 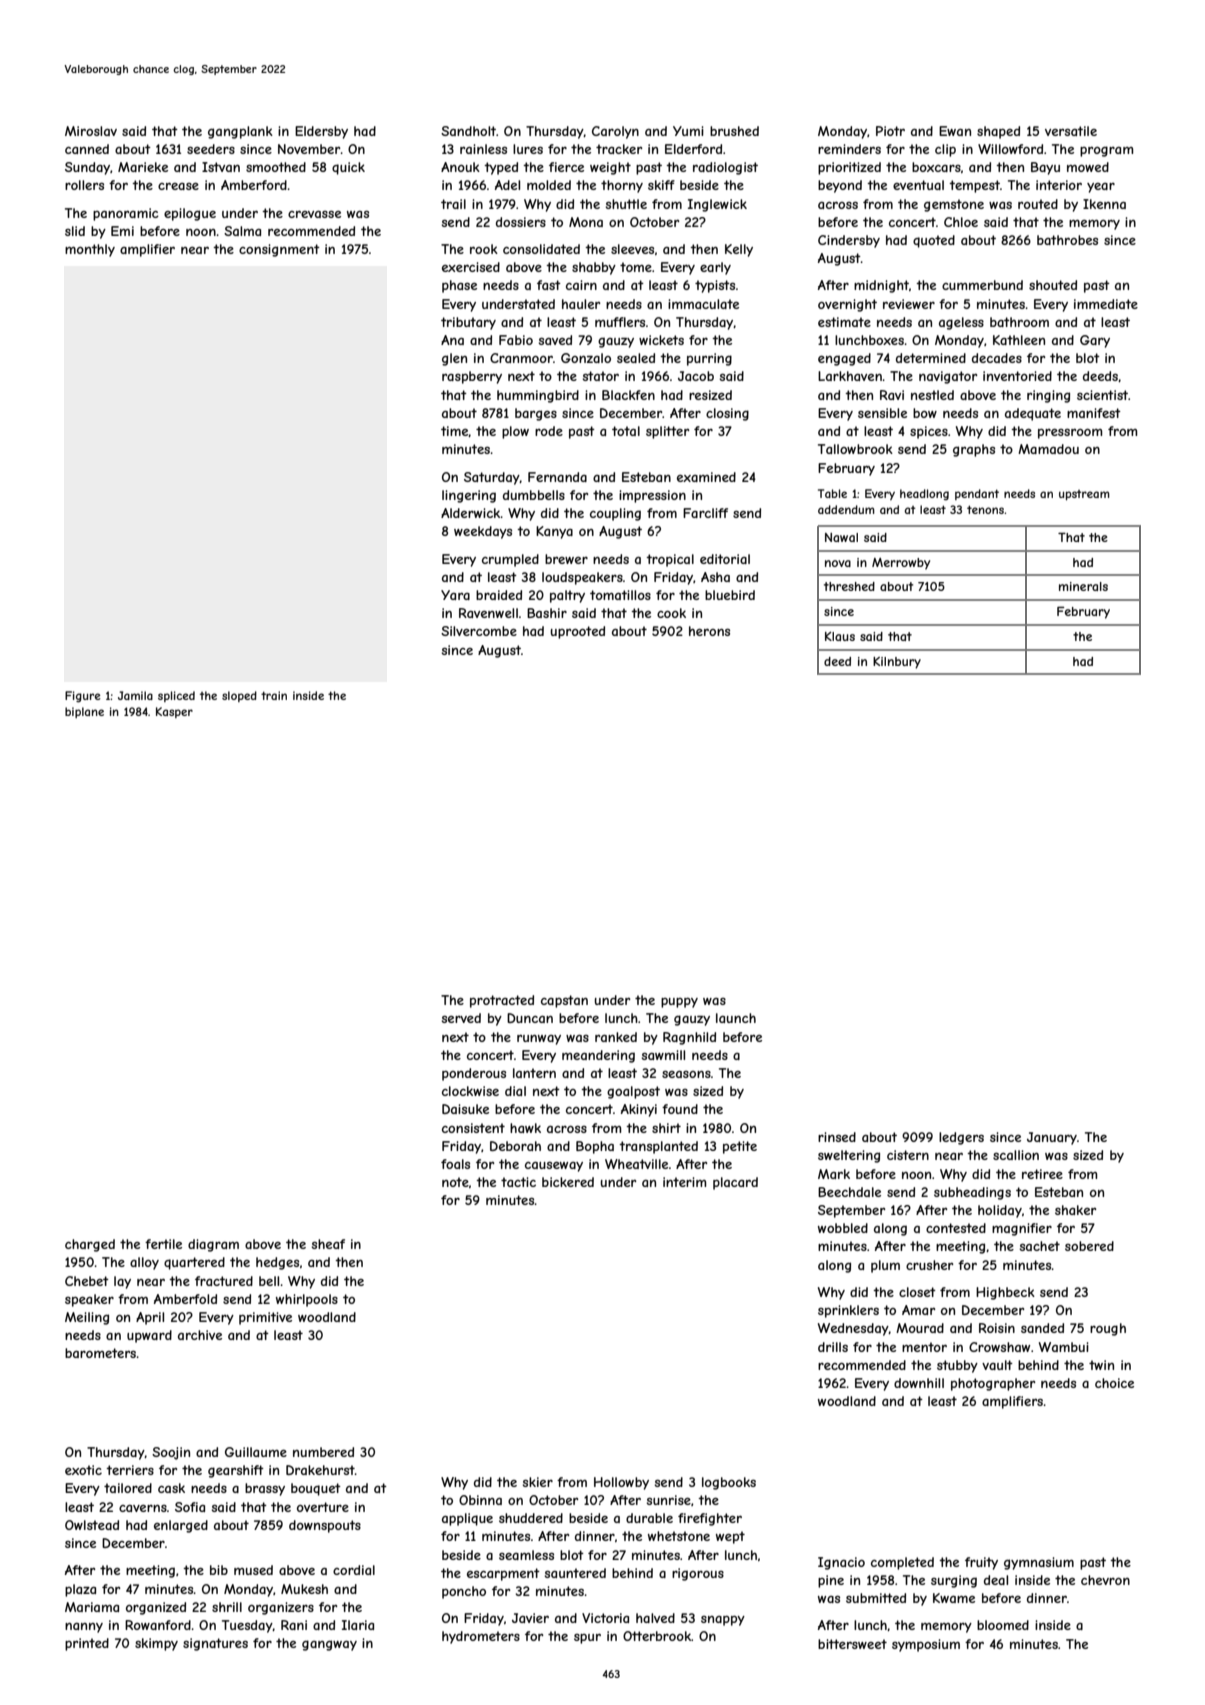 I want to click on herons, so click(x=709, y=631).
